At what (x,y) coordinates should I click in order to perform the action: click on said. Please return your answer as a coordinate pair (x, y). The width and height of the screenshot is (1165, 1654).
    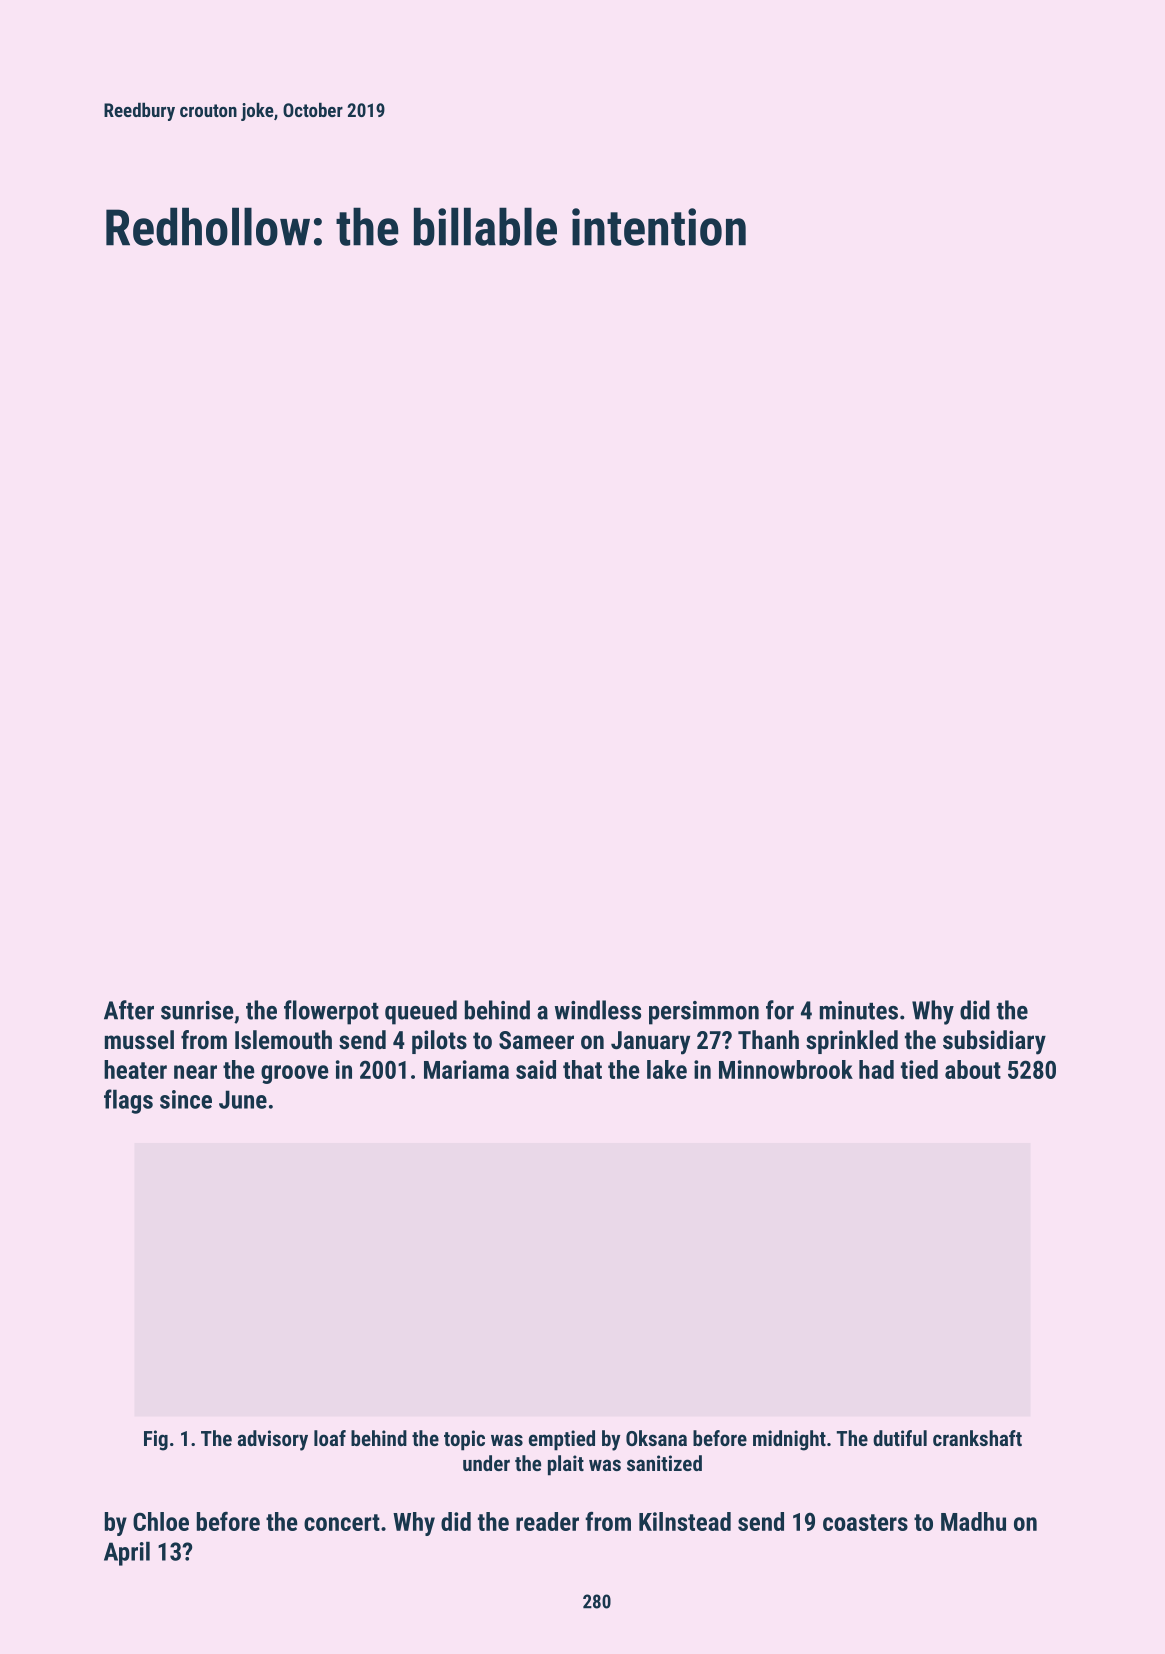
    Looking at the image, I should click on (536, 1069).
